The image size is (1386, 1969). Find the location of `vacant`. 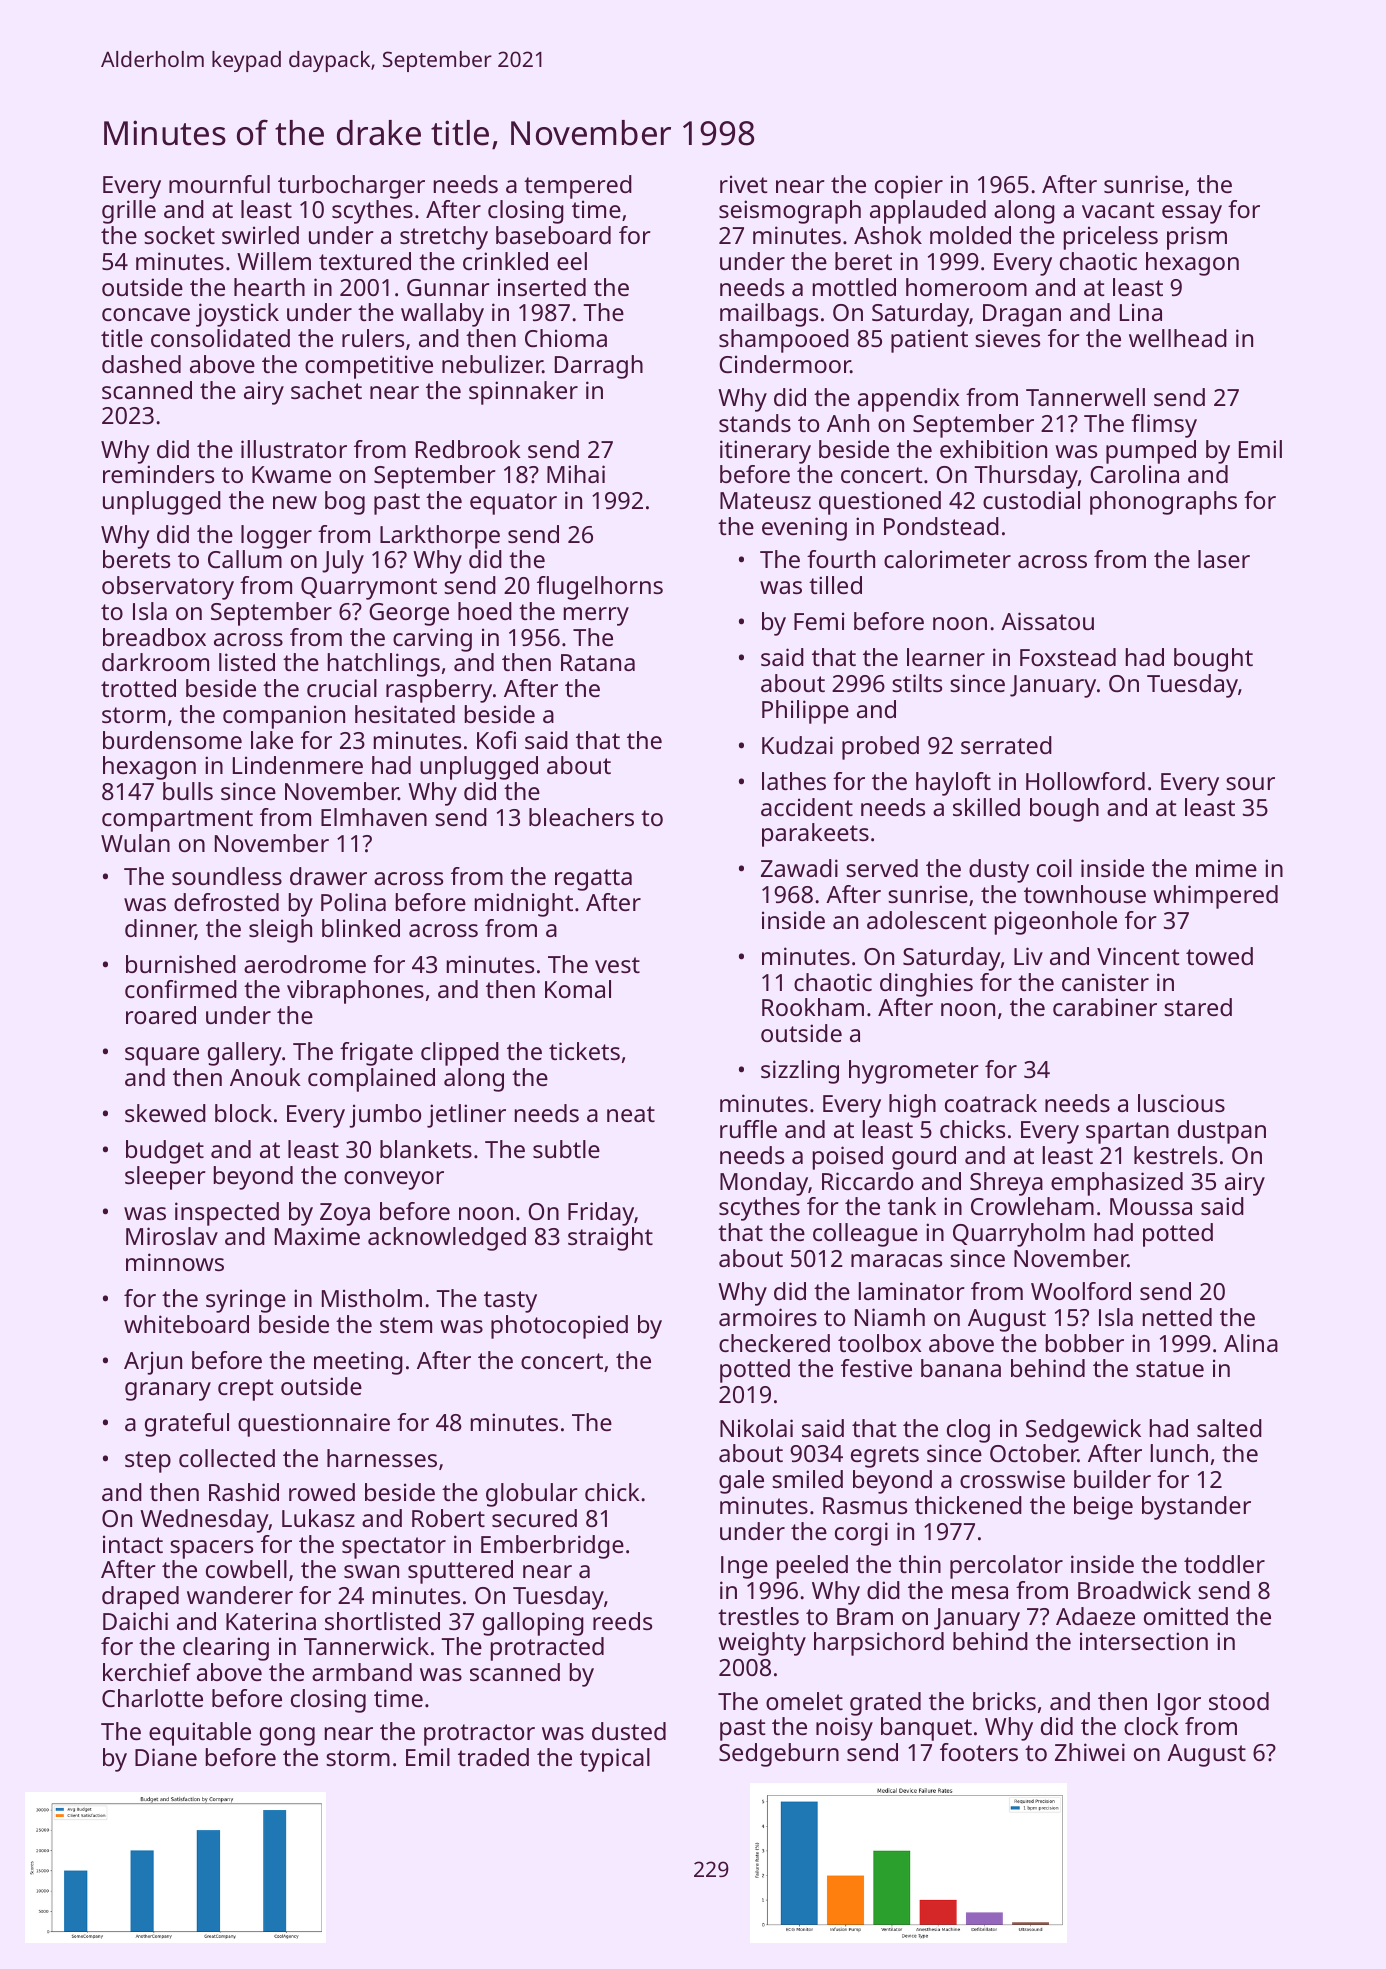

vacant is located at coordinates (1118, 210).
